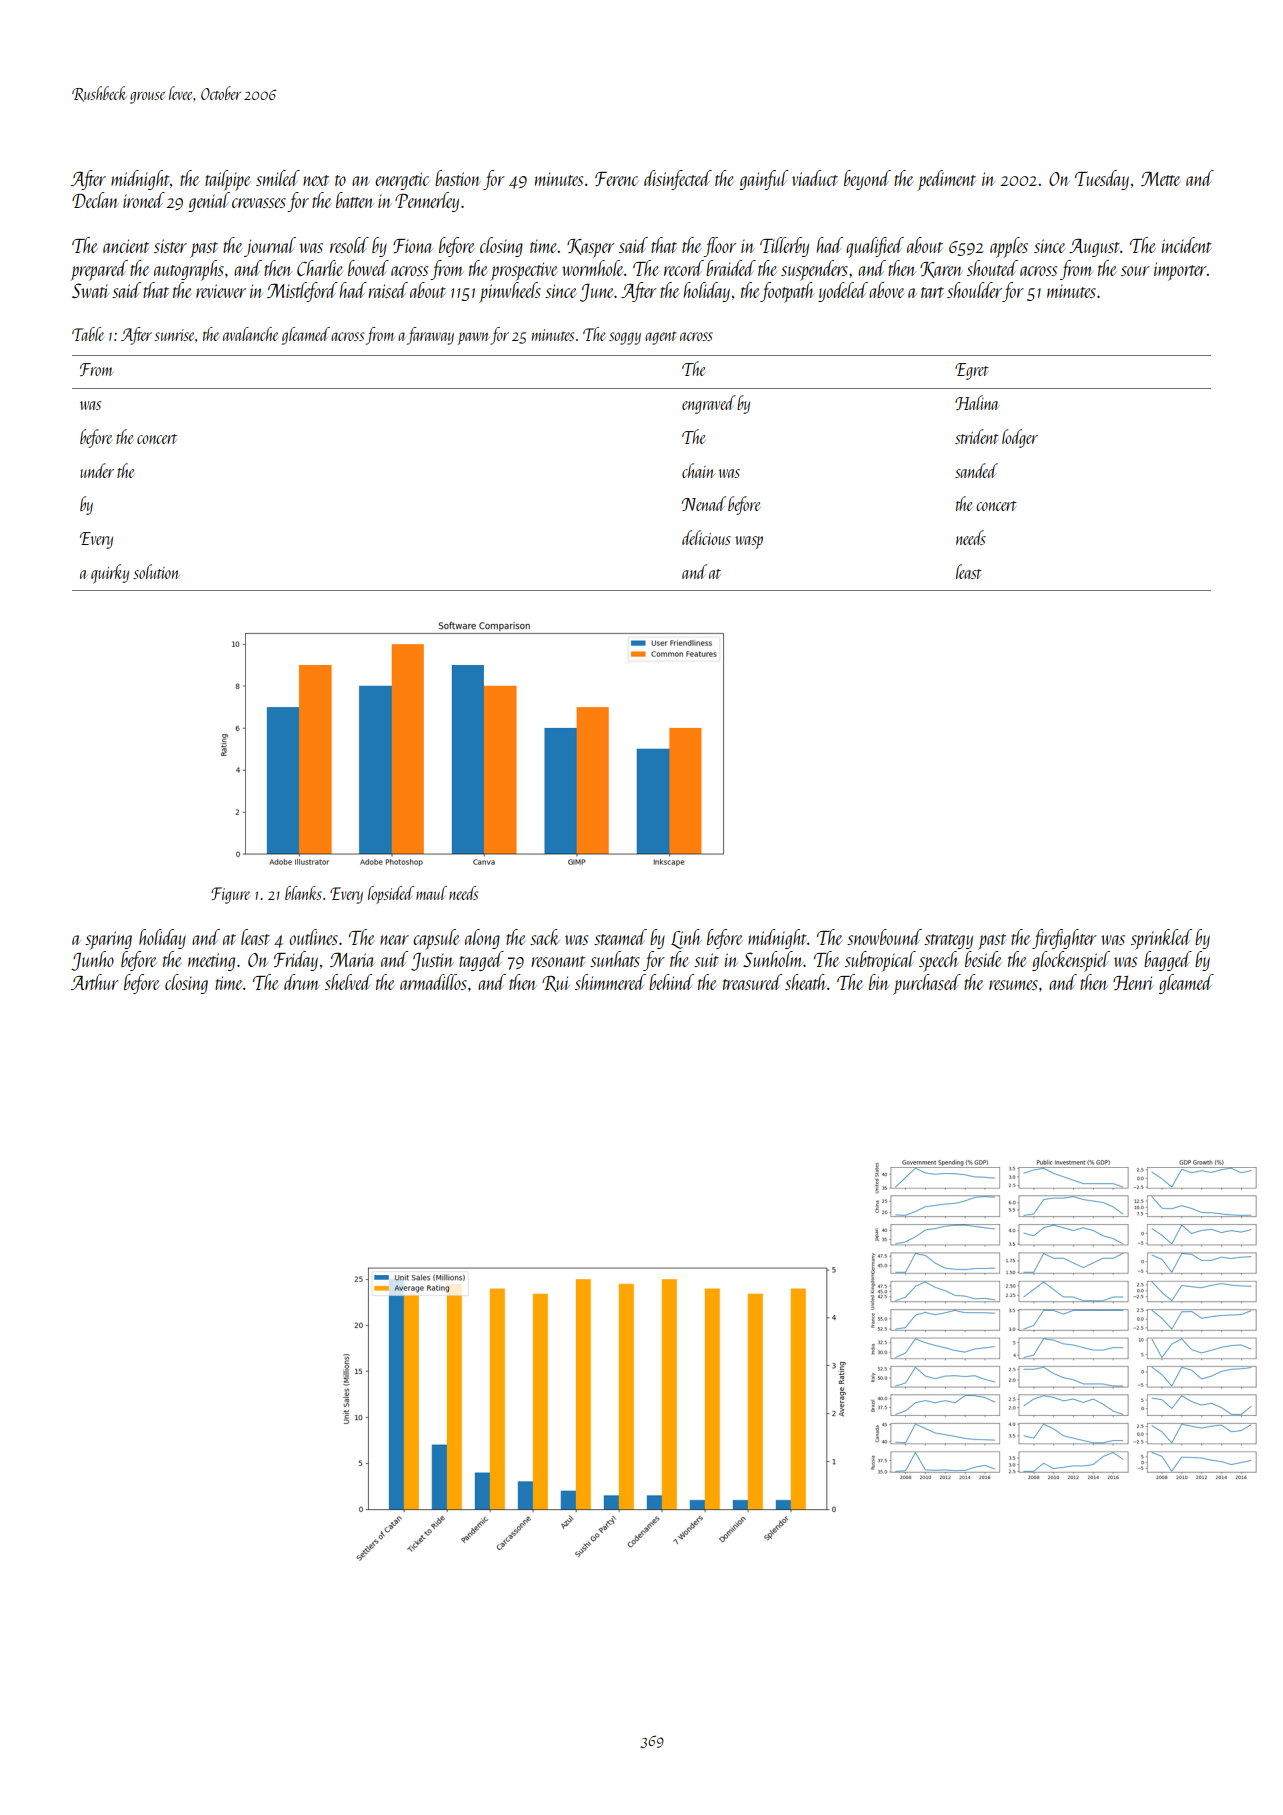 The height and width of the screenshot is (1815, 1283). What do you see at coordinates (302, 982) in the screenshot?
I see `drum` at bounding box center [302, 982].
